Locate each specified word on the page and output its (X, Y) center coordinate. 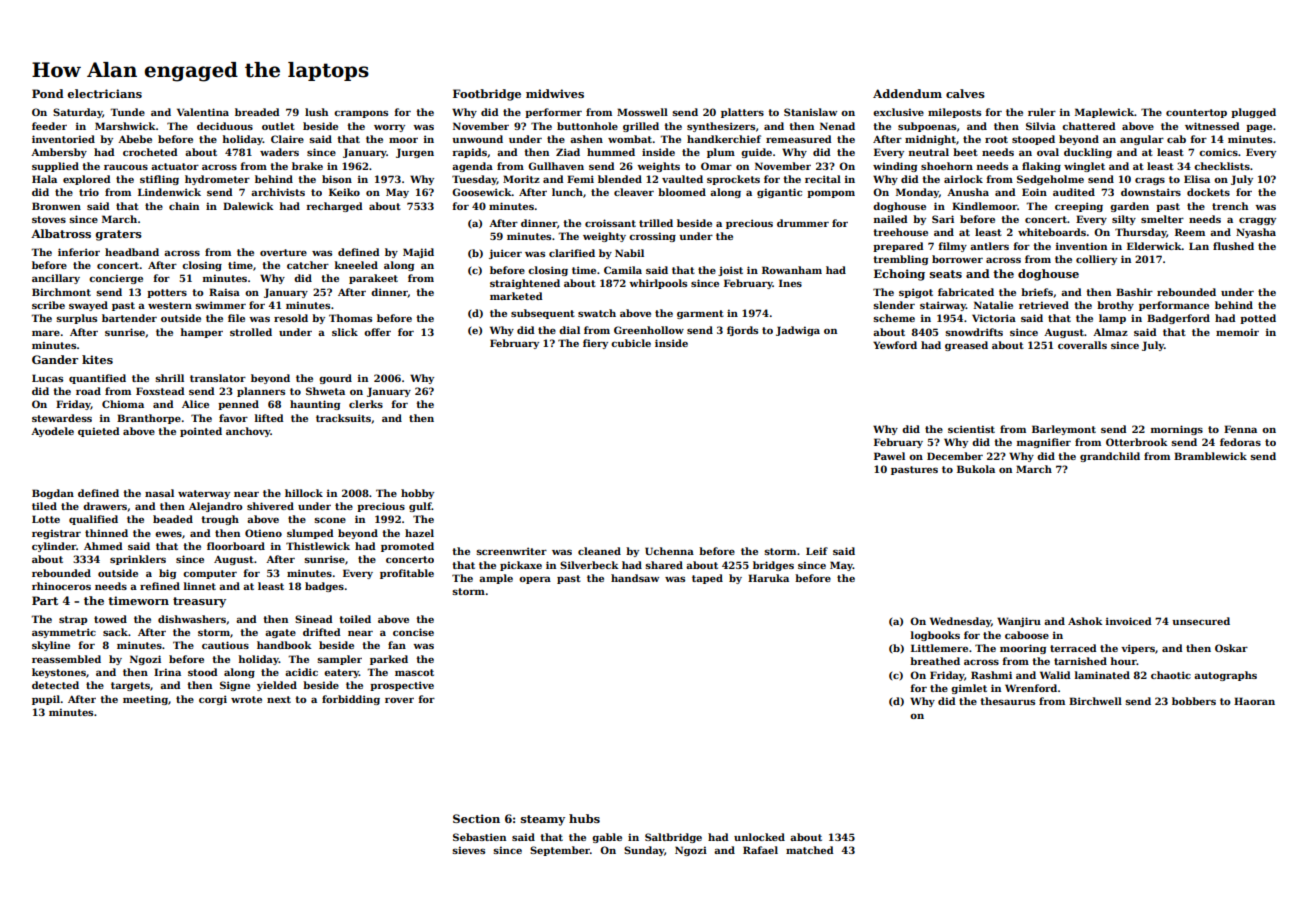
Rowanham (792, 270)
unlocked (759, 837)
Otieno (263, 533)
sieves (468, 850)
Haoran (1254, 701)
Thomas (350, 318)
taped (707, 579)
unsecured (1201, 621)
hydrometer (217, 180)
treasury (199, 602)
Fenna (1240, 429)
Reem (1190, 232)
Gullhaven (556, 166)
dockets (1208, 192)
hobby (417, 494)
